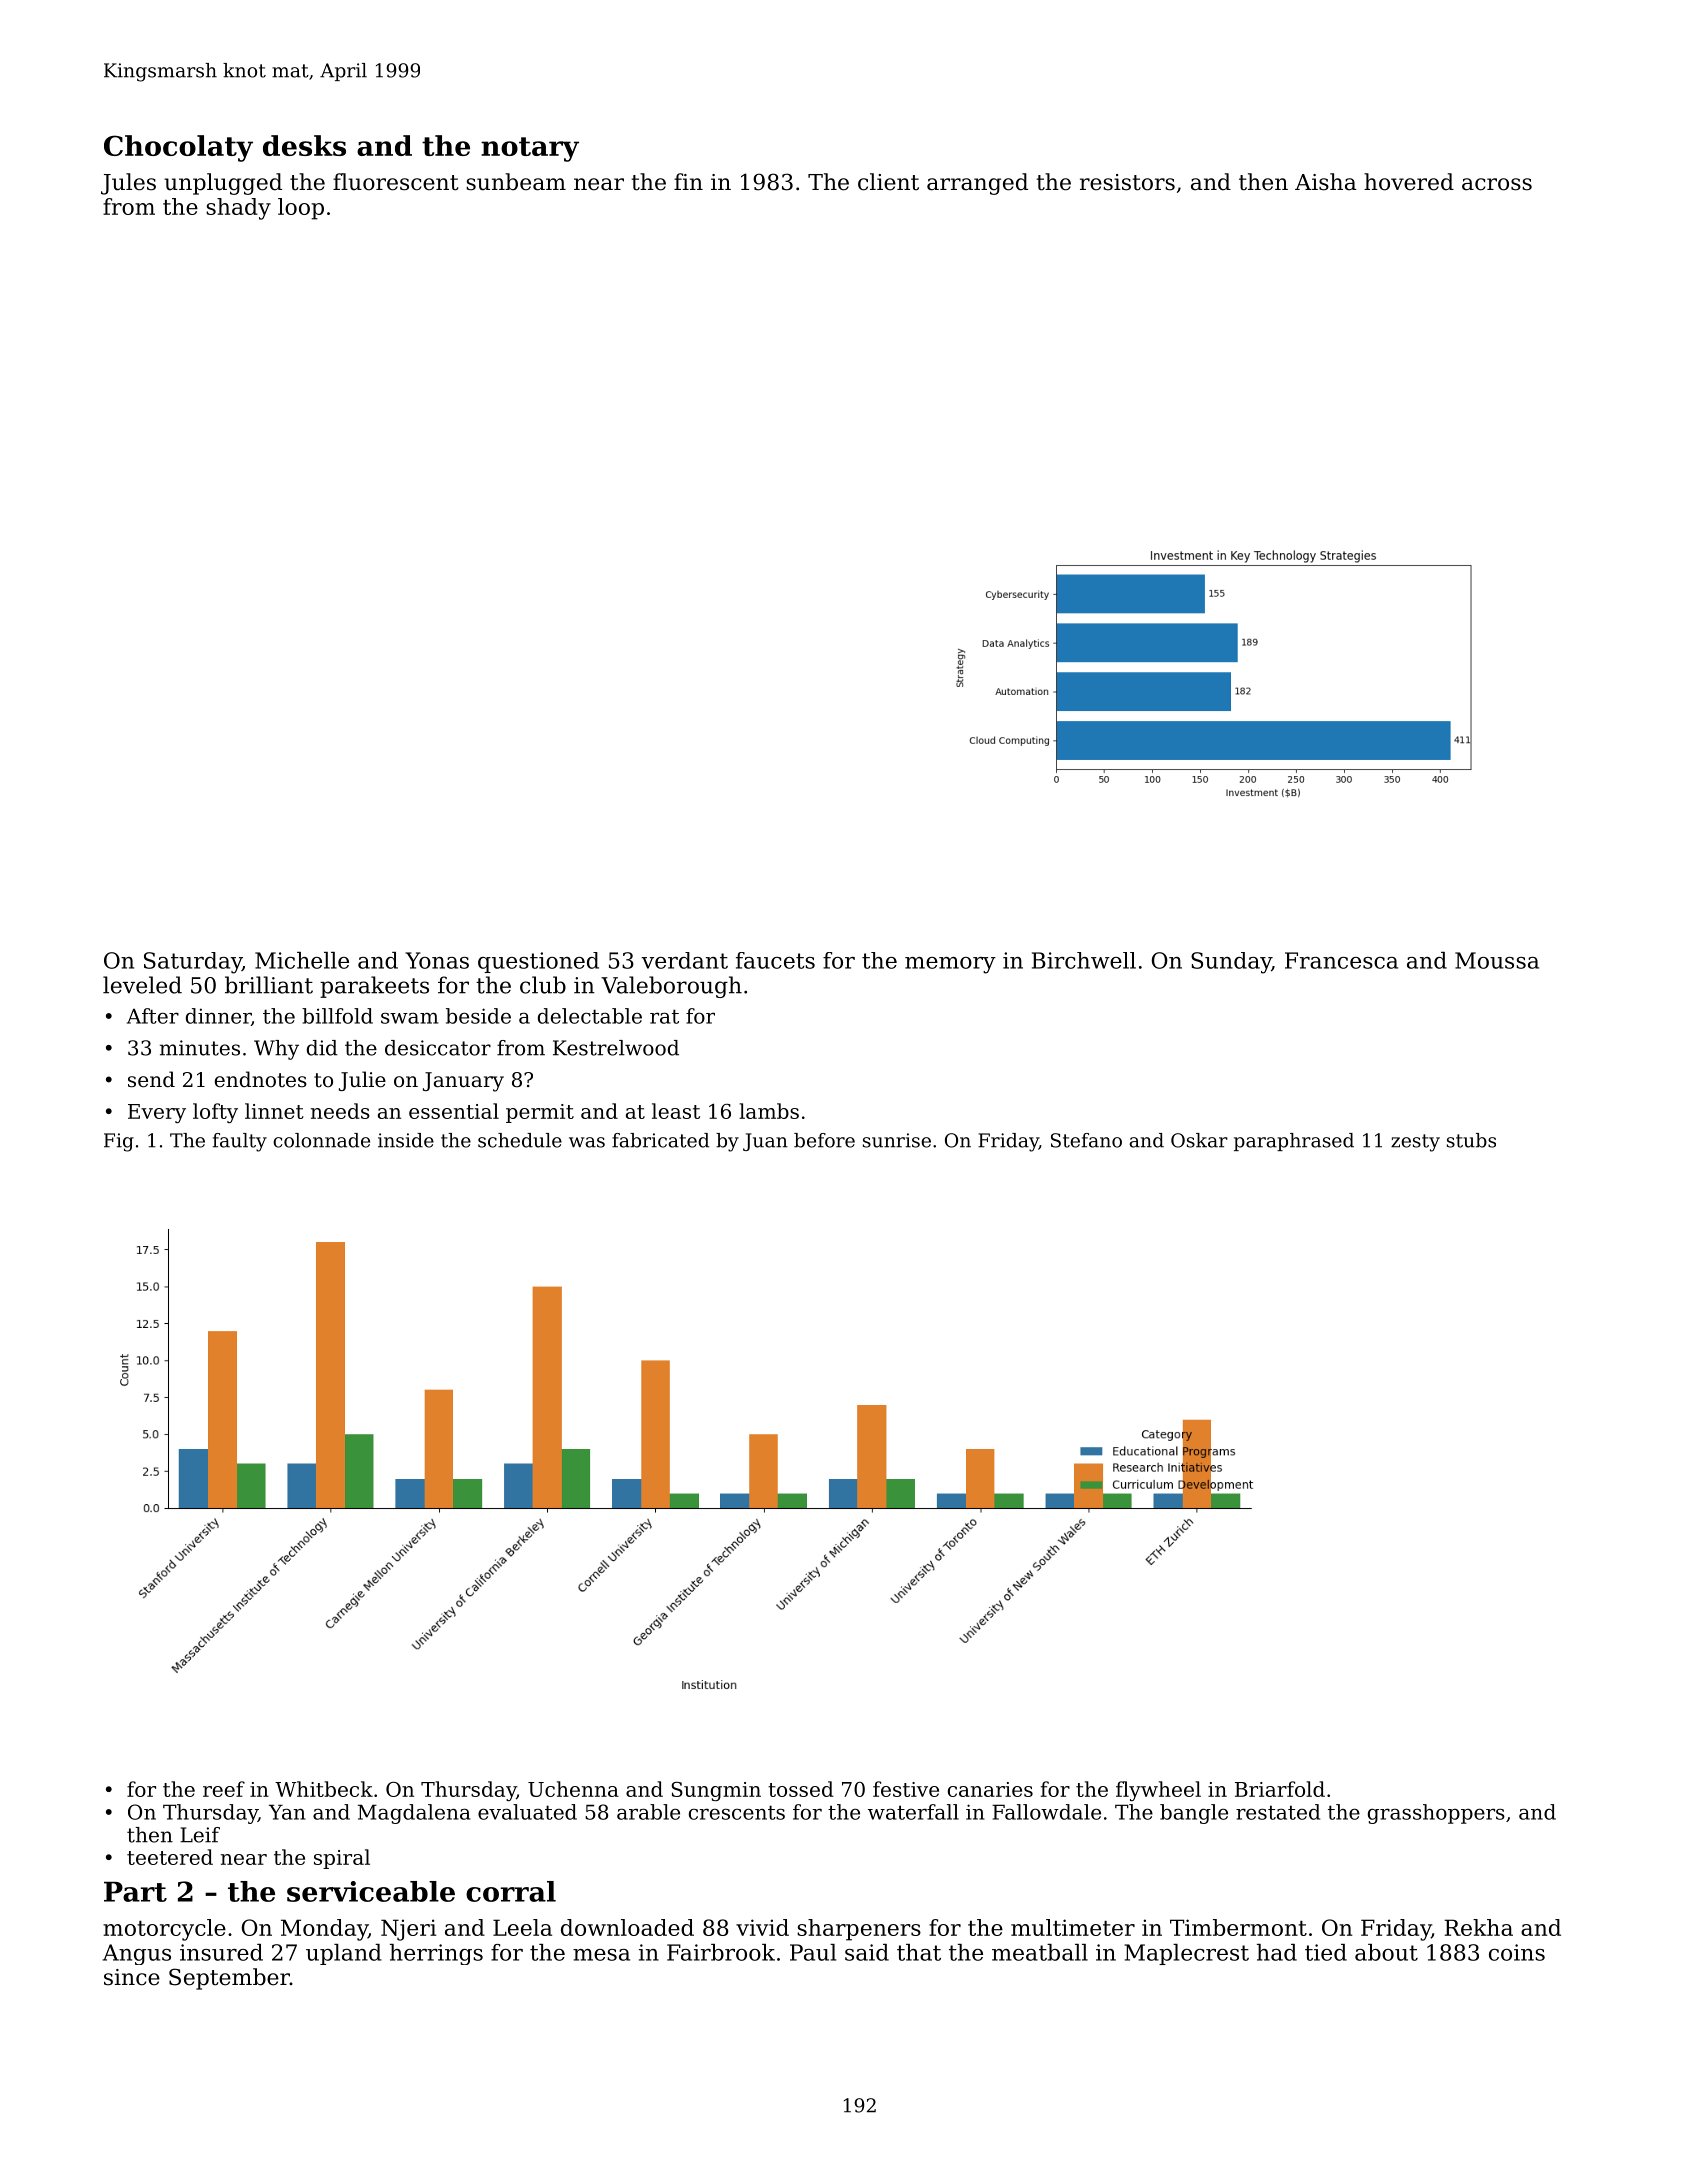 This screenshot has height=2178, width=1683. Describe the element at coordinates (1341, 960) in the screenshot. I see `Francesca` at that location.
